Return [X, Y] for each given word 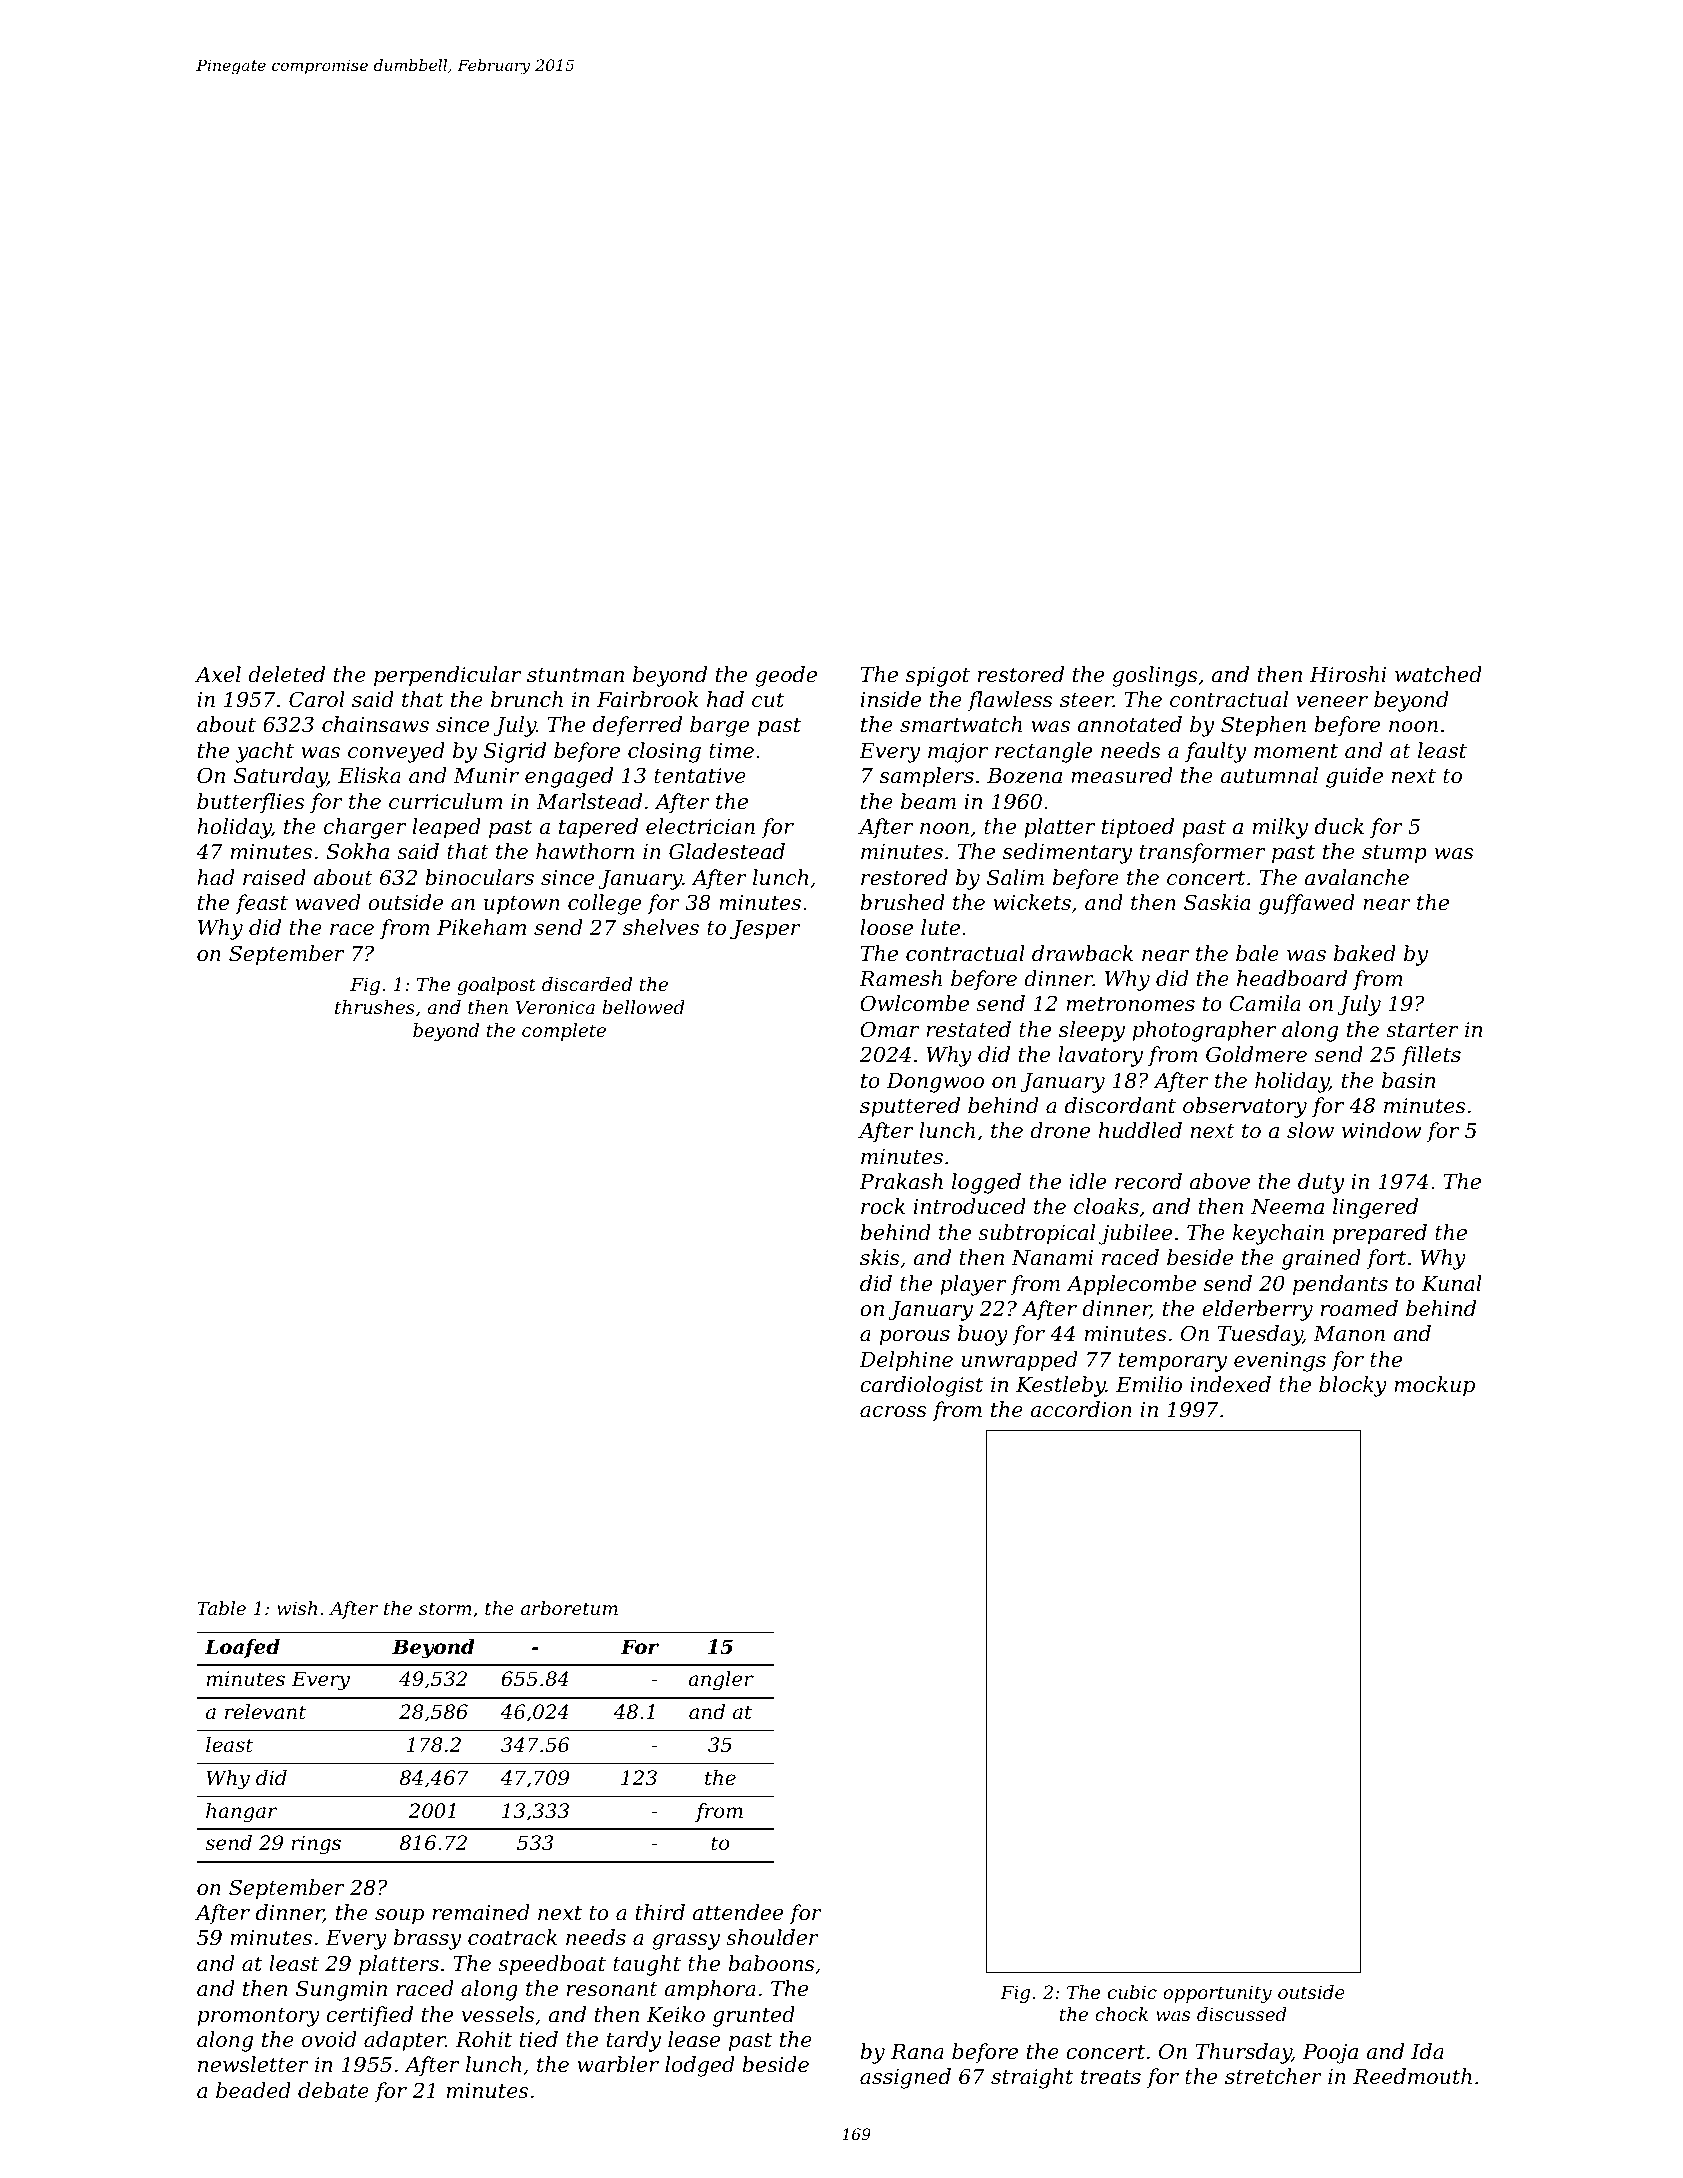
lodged [699, 2066]
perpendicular [447, 676]
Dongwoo [935, 1083]
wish [297, 1608]
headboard [1292, 978]
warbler [618, 2064]
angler [721, 1681]
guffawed [1307, 904]
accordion [1081, 1409]
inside [891, 699]
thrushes [375, 1007]
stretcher [1273, 2076]
